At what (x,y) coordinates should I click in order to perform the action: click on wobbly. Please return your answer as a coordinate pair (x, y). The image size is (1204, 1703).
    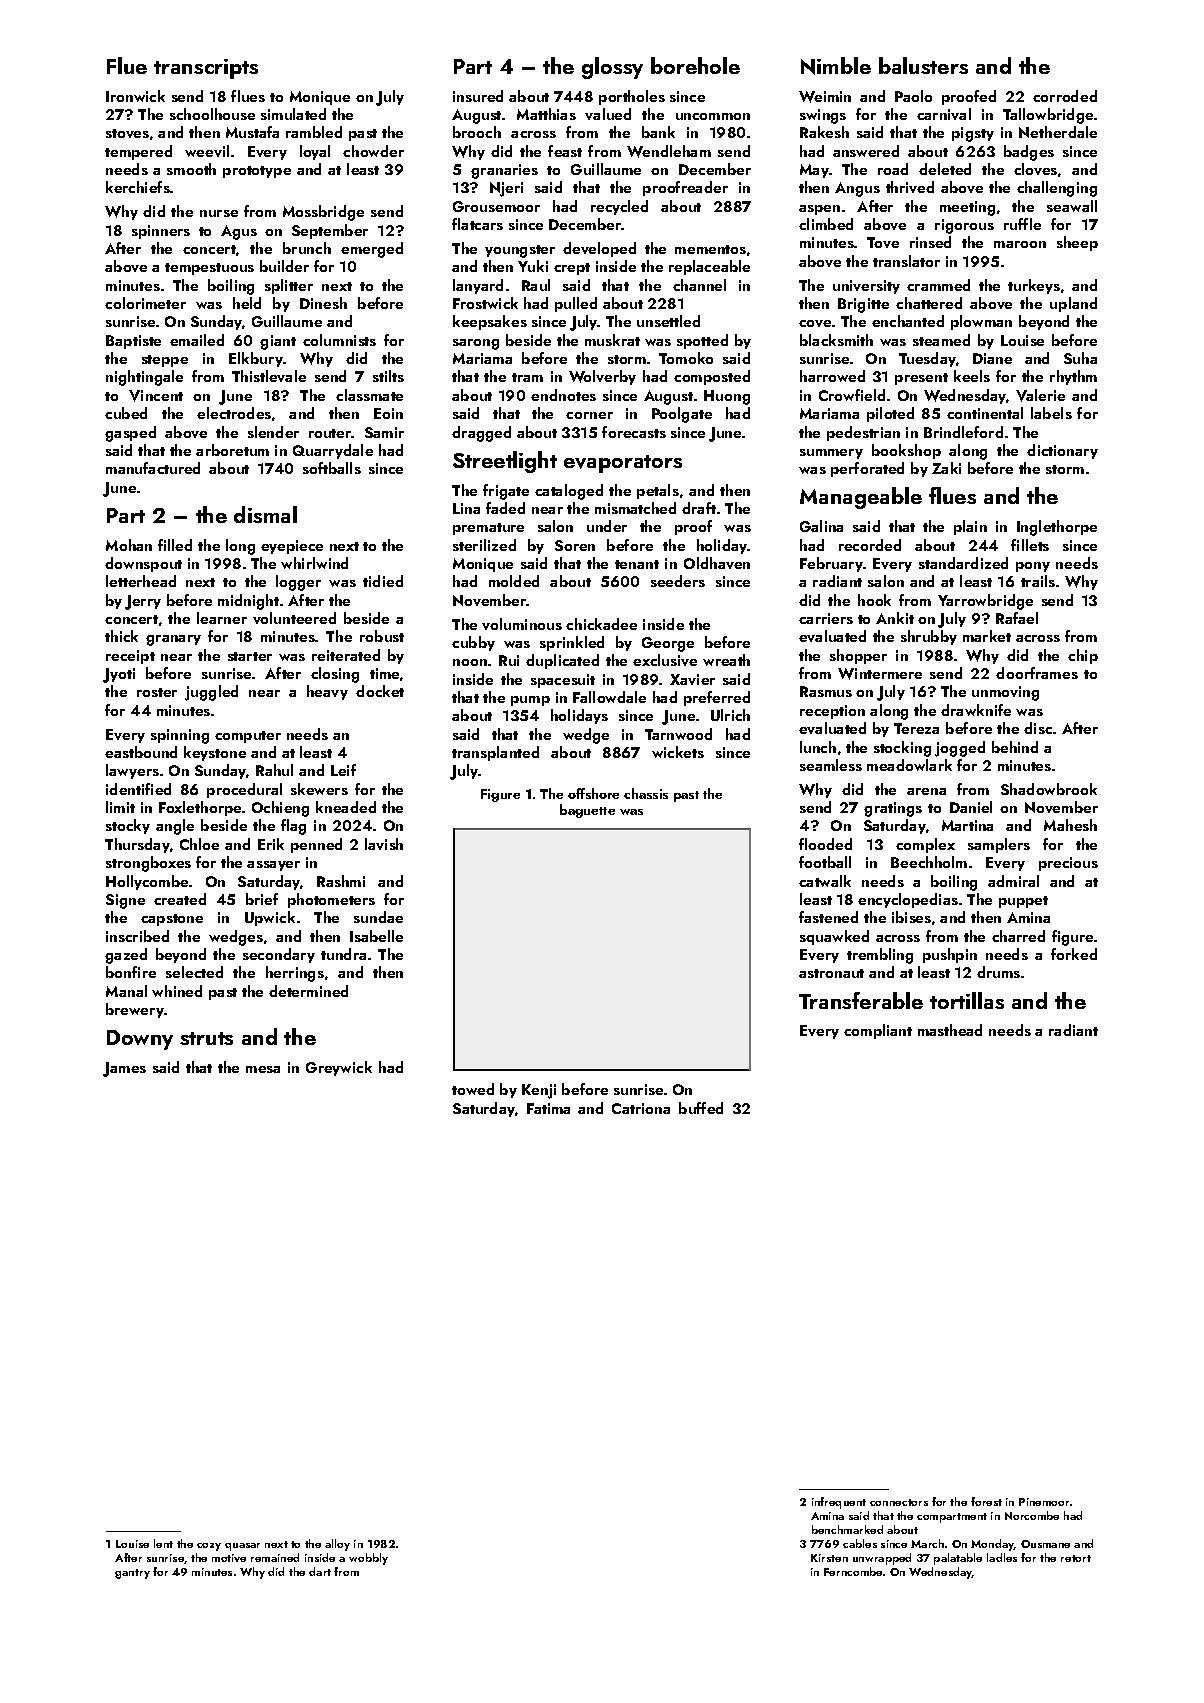
    Looking at the image, I should click on (368, 1559).
